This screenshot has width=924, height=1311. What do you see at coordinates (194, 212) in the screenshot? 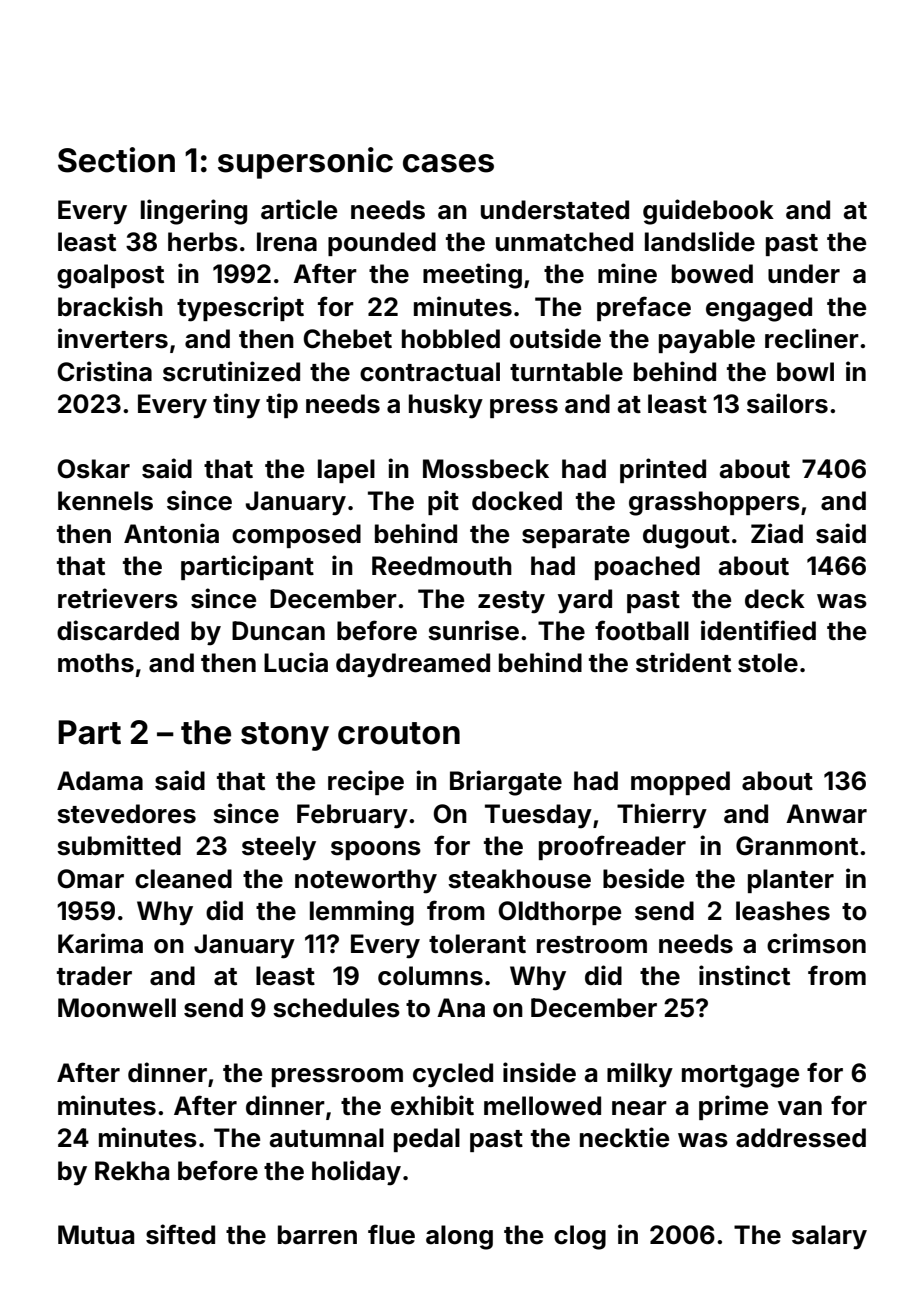
I see `lingering` at bounding box center [194, 212].
